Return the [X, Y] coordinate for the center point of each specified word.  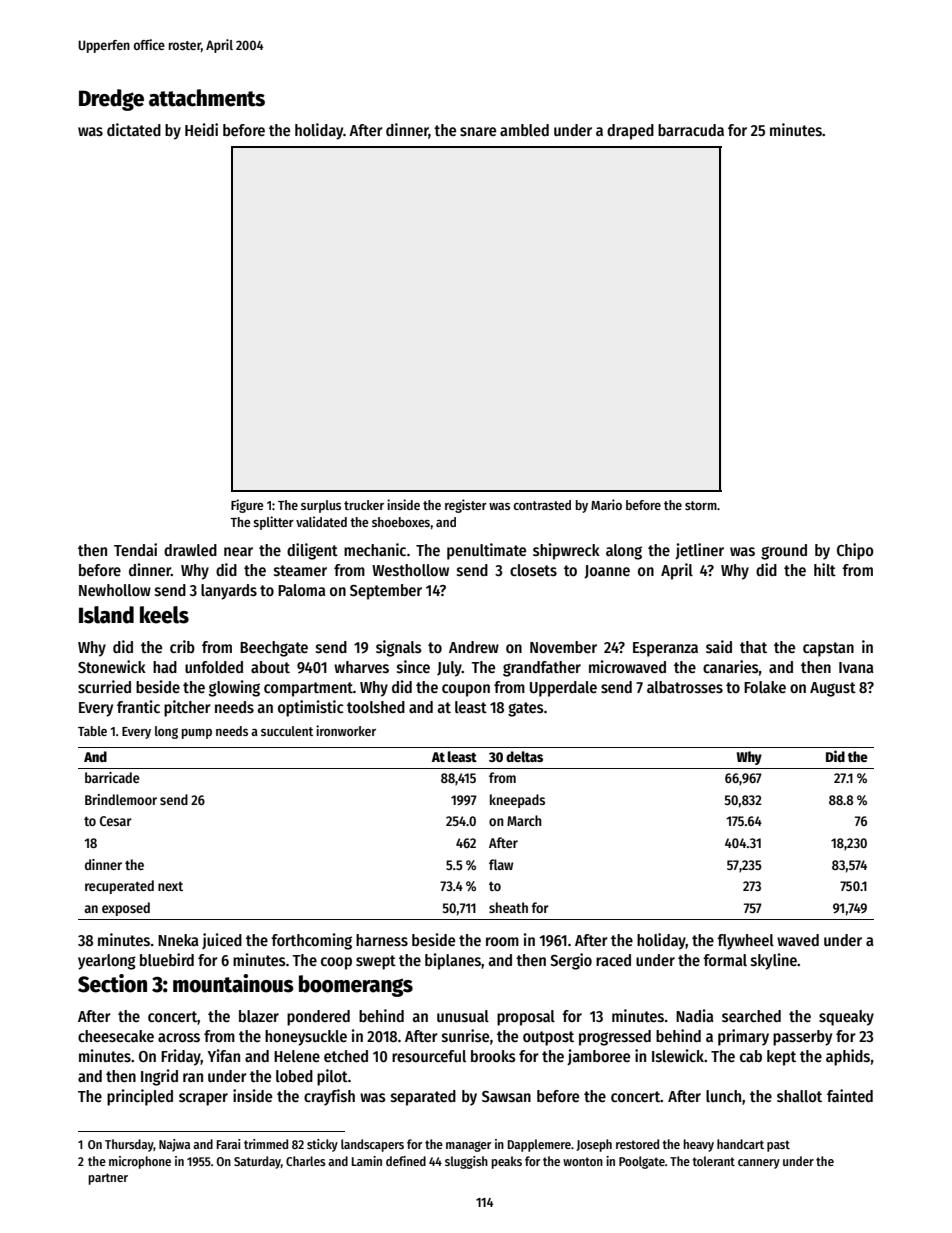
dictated [134, 129]
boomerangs [356, 986]
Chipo [855, 551]
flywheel [745, 942]
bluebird [167, 959]
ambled [524, 130]
